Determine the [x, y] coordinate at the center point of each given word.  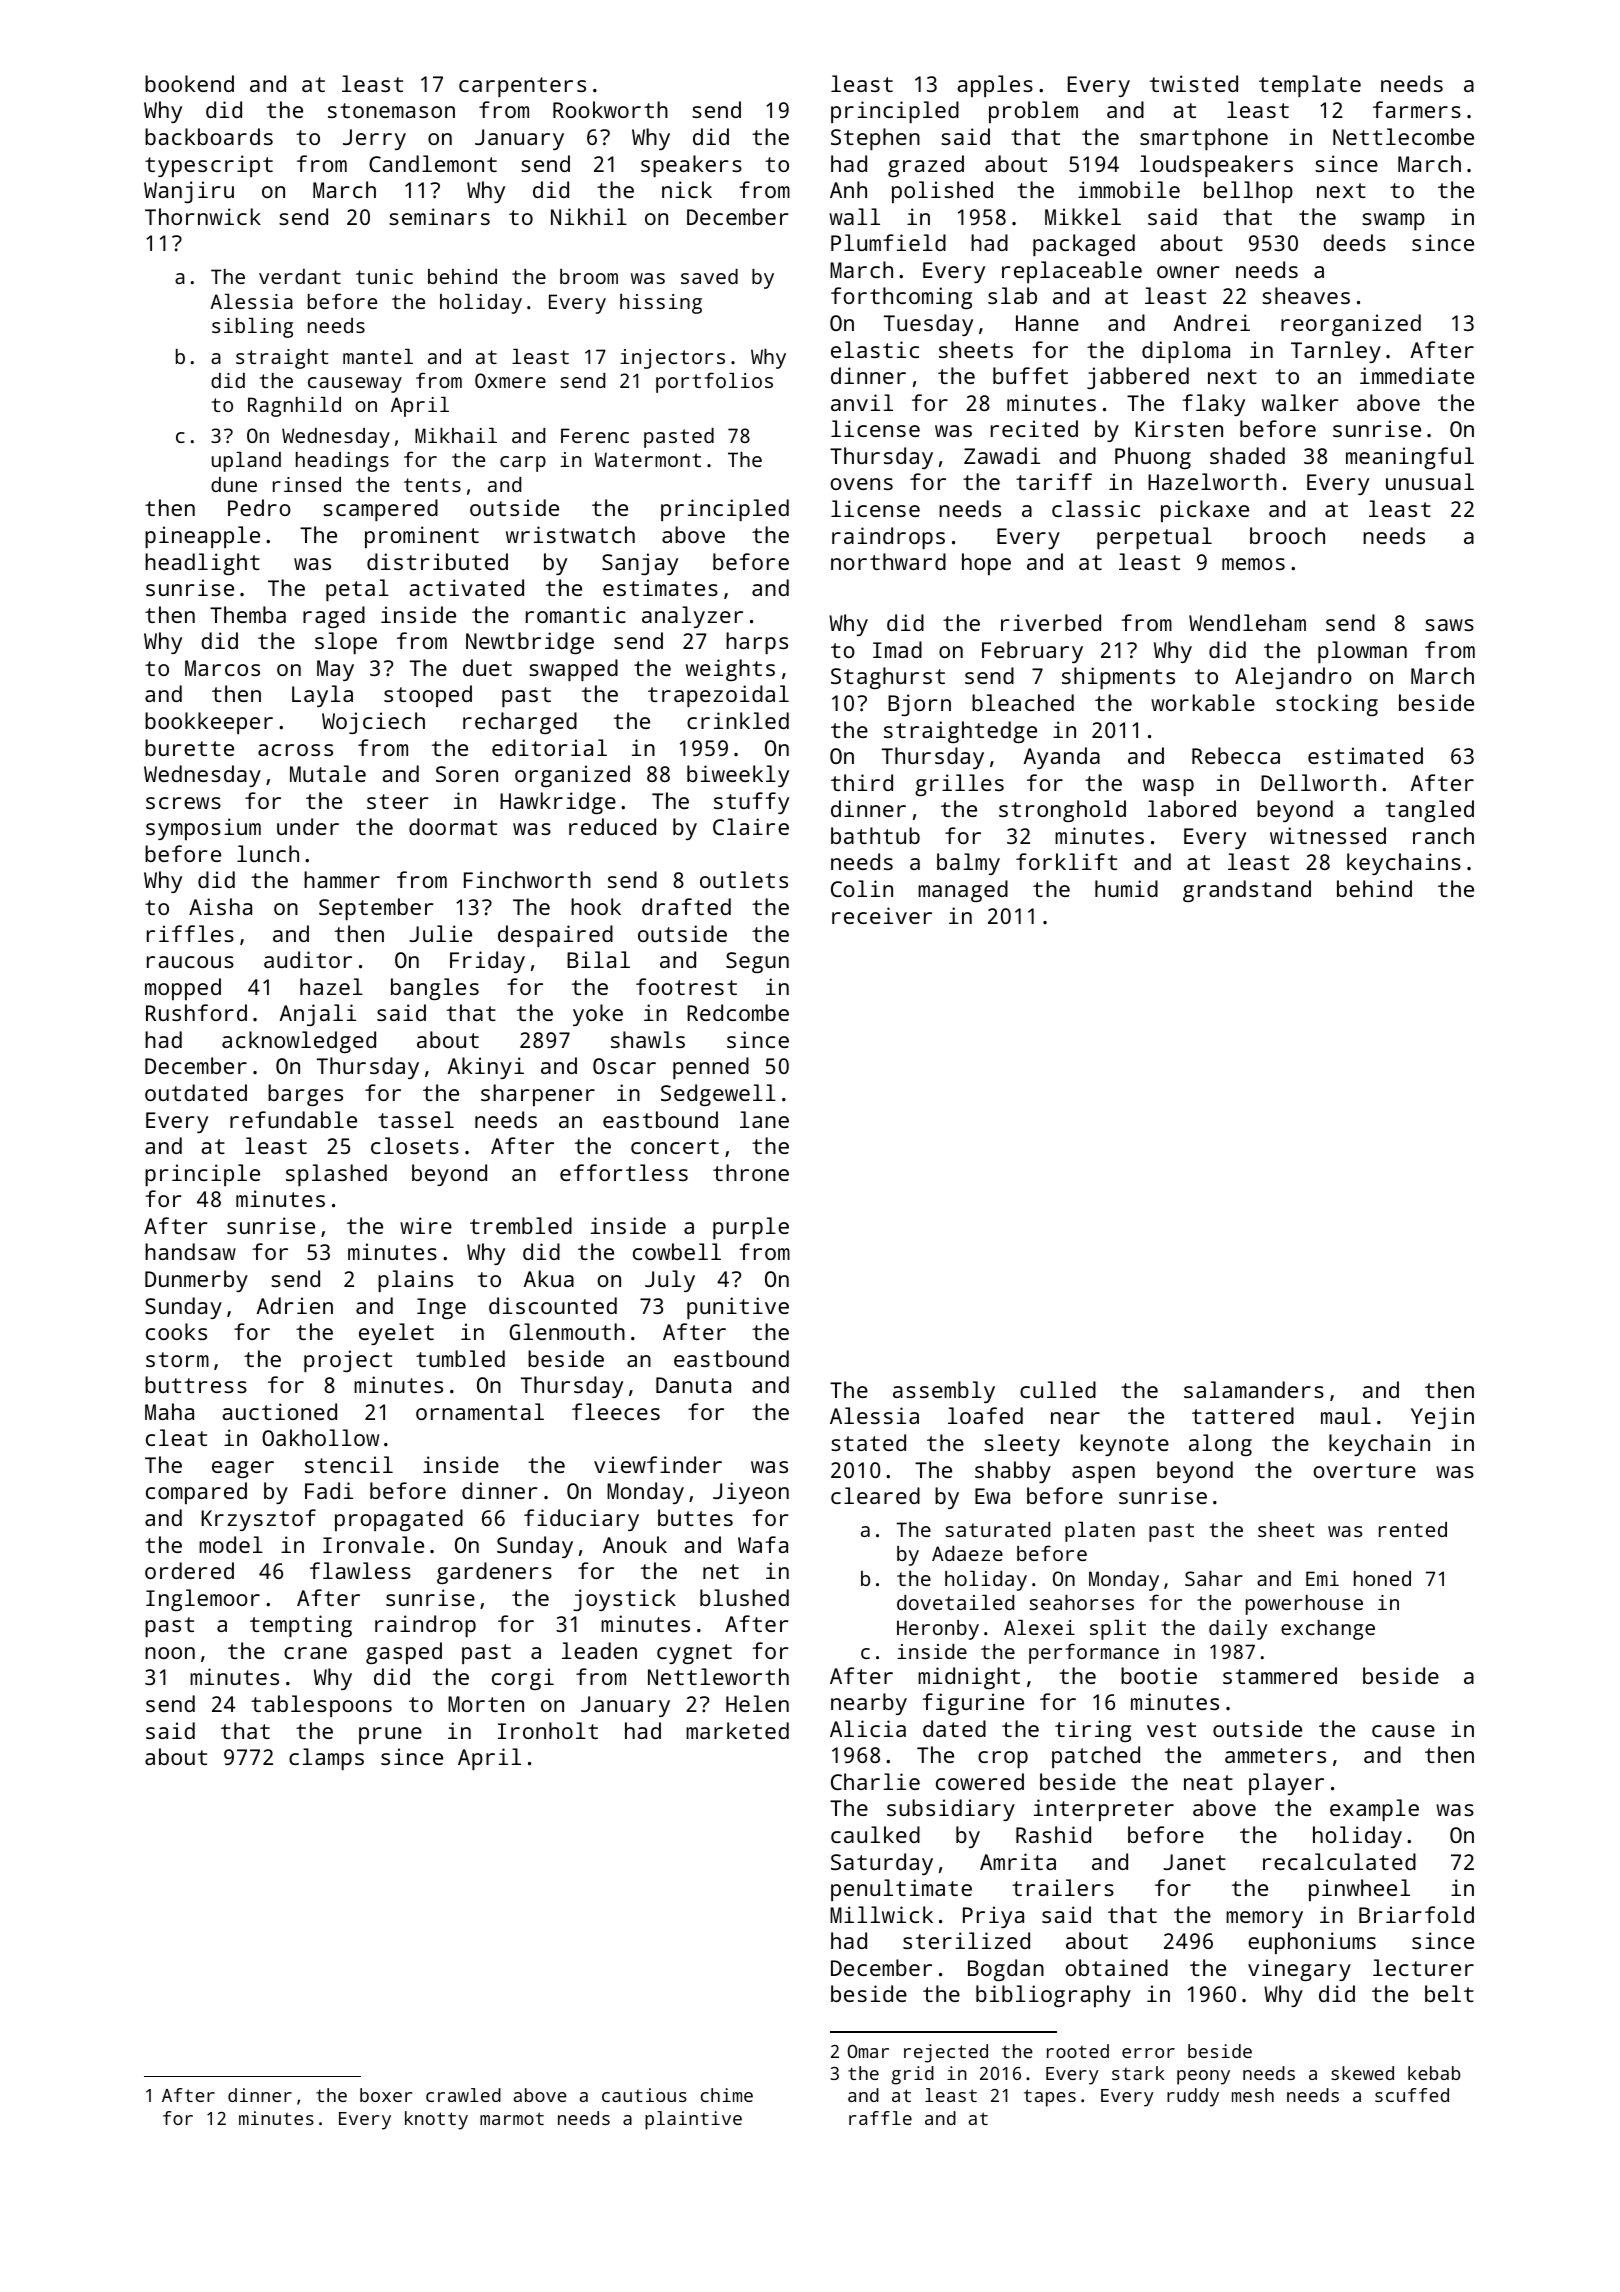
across [295, 750]
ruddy [1193, 2097]
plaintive [693, 2120]
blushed [744, 1597]
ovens [861, 484]
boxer [386, 2095]
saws [1449, 625]
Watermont [648, 459]
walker [1300, 402]
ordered [189, 1570]
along [1220, 1445]
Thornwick [203, 216]
